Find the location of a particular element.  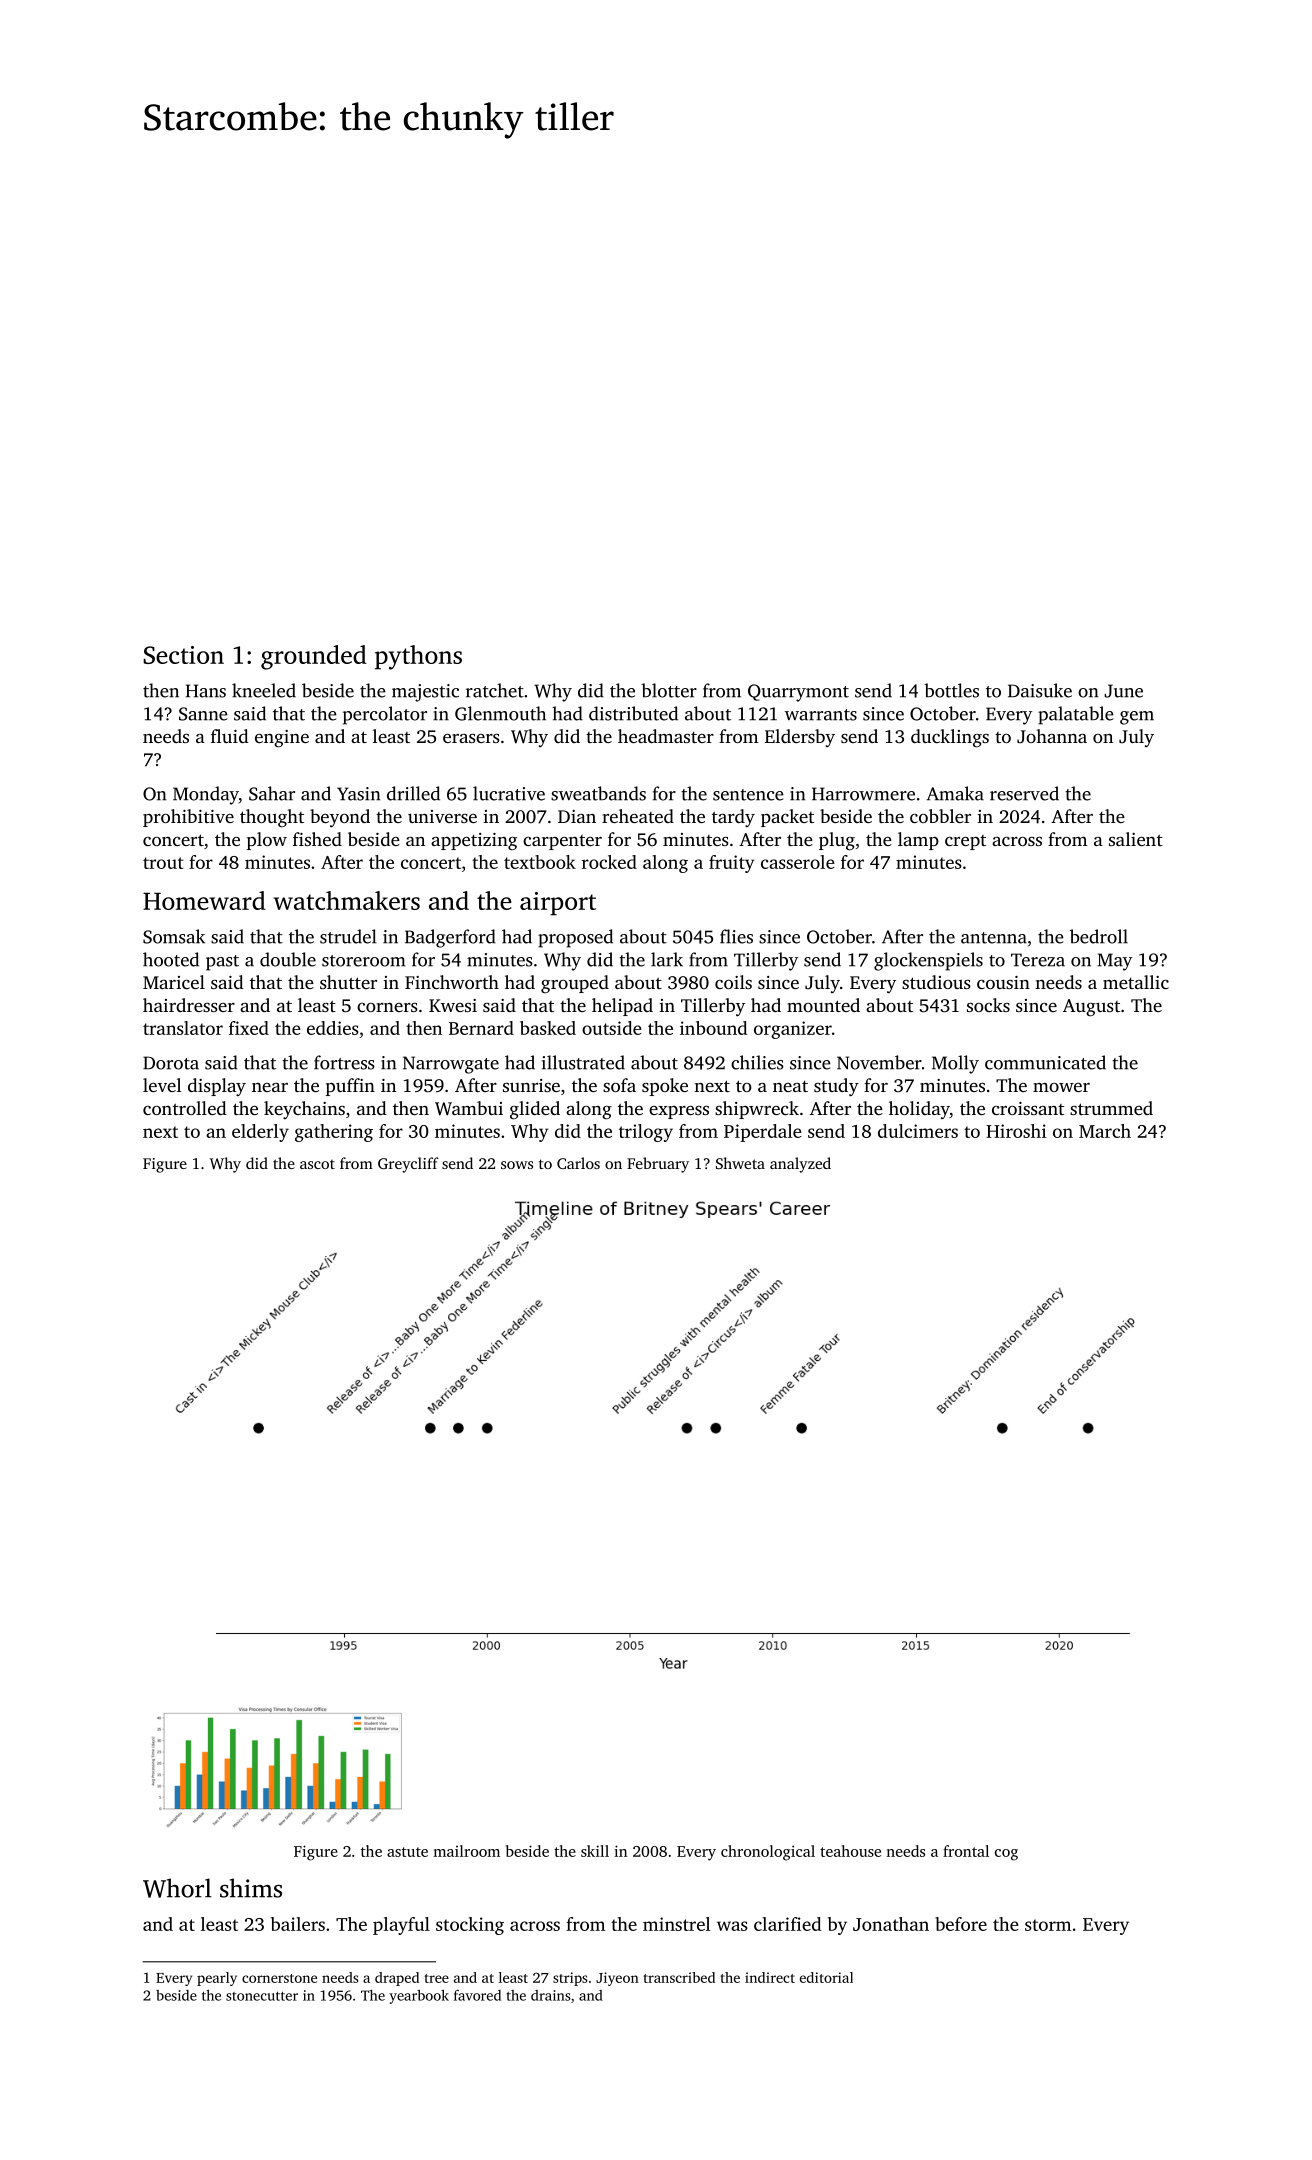

prohibitive is located at coordinates (188, 818).
